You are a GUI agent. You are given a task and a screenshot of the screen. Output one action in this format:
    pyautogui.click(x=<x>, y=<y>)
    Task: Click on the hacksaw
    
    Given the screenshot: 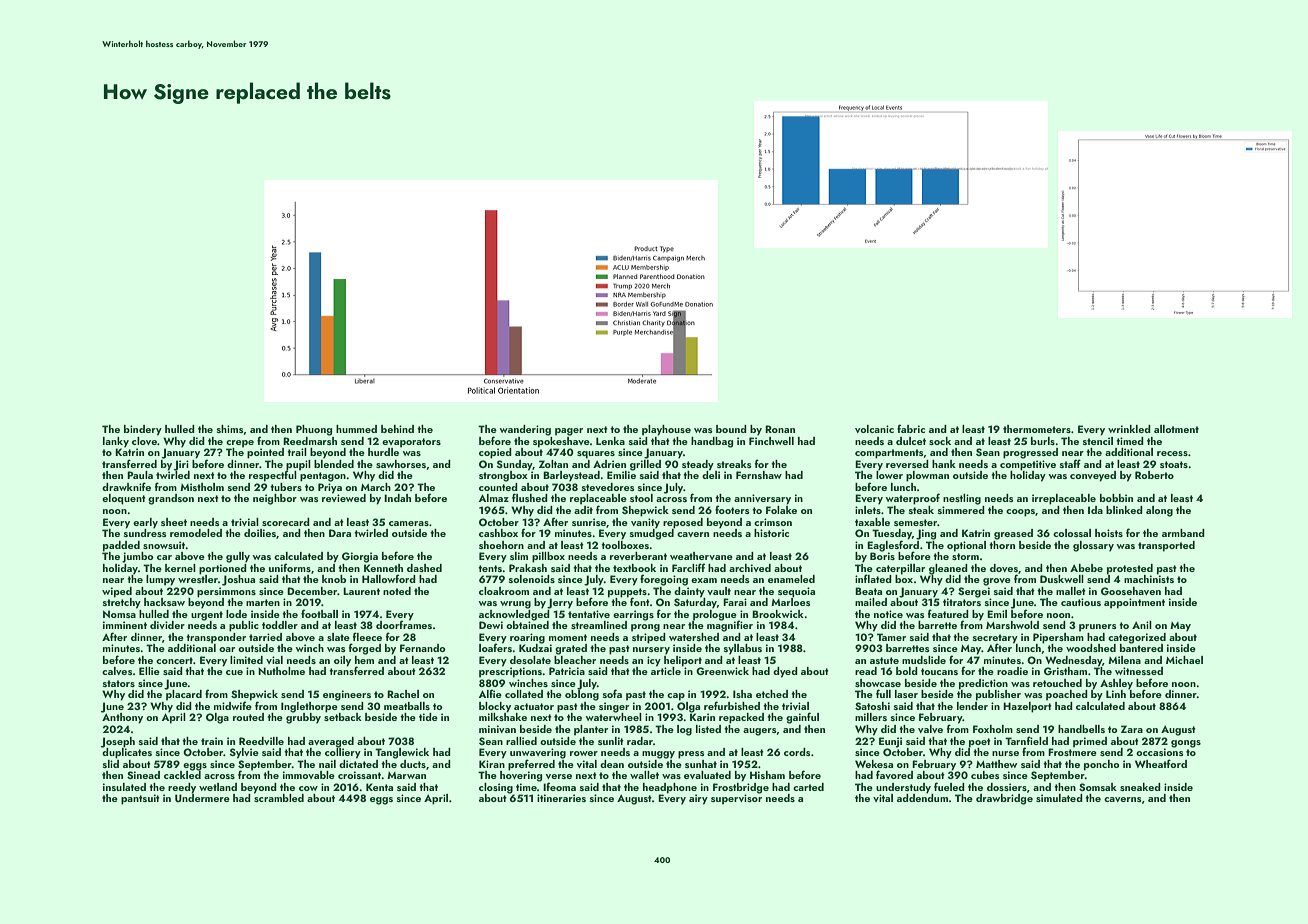 What is the action you would take?
    pyautogui.click(x=164, y=602)
